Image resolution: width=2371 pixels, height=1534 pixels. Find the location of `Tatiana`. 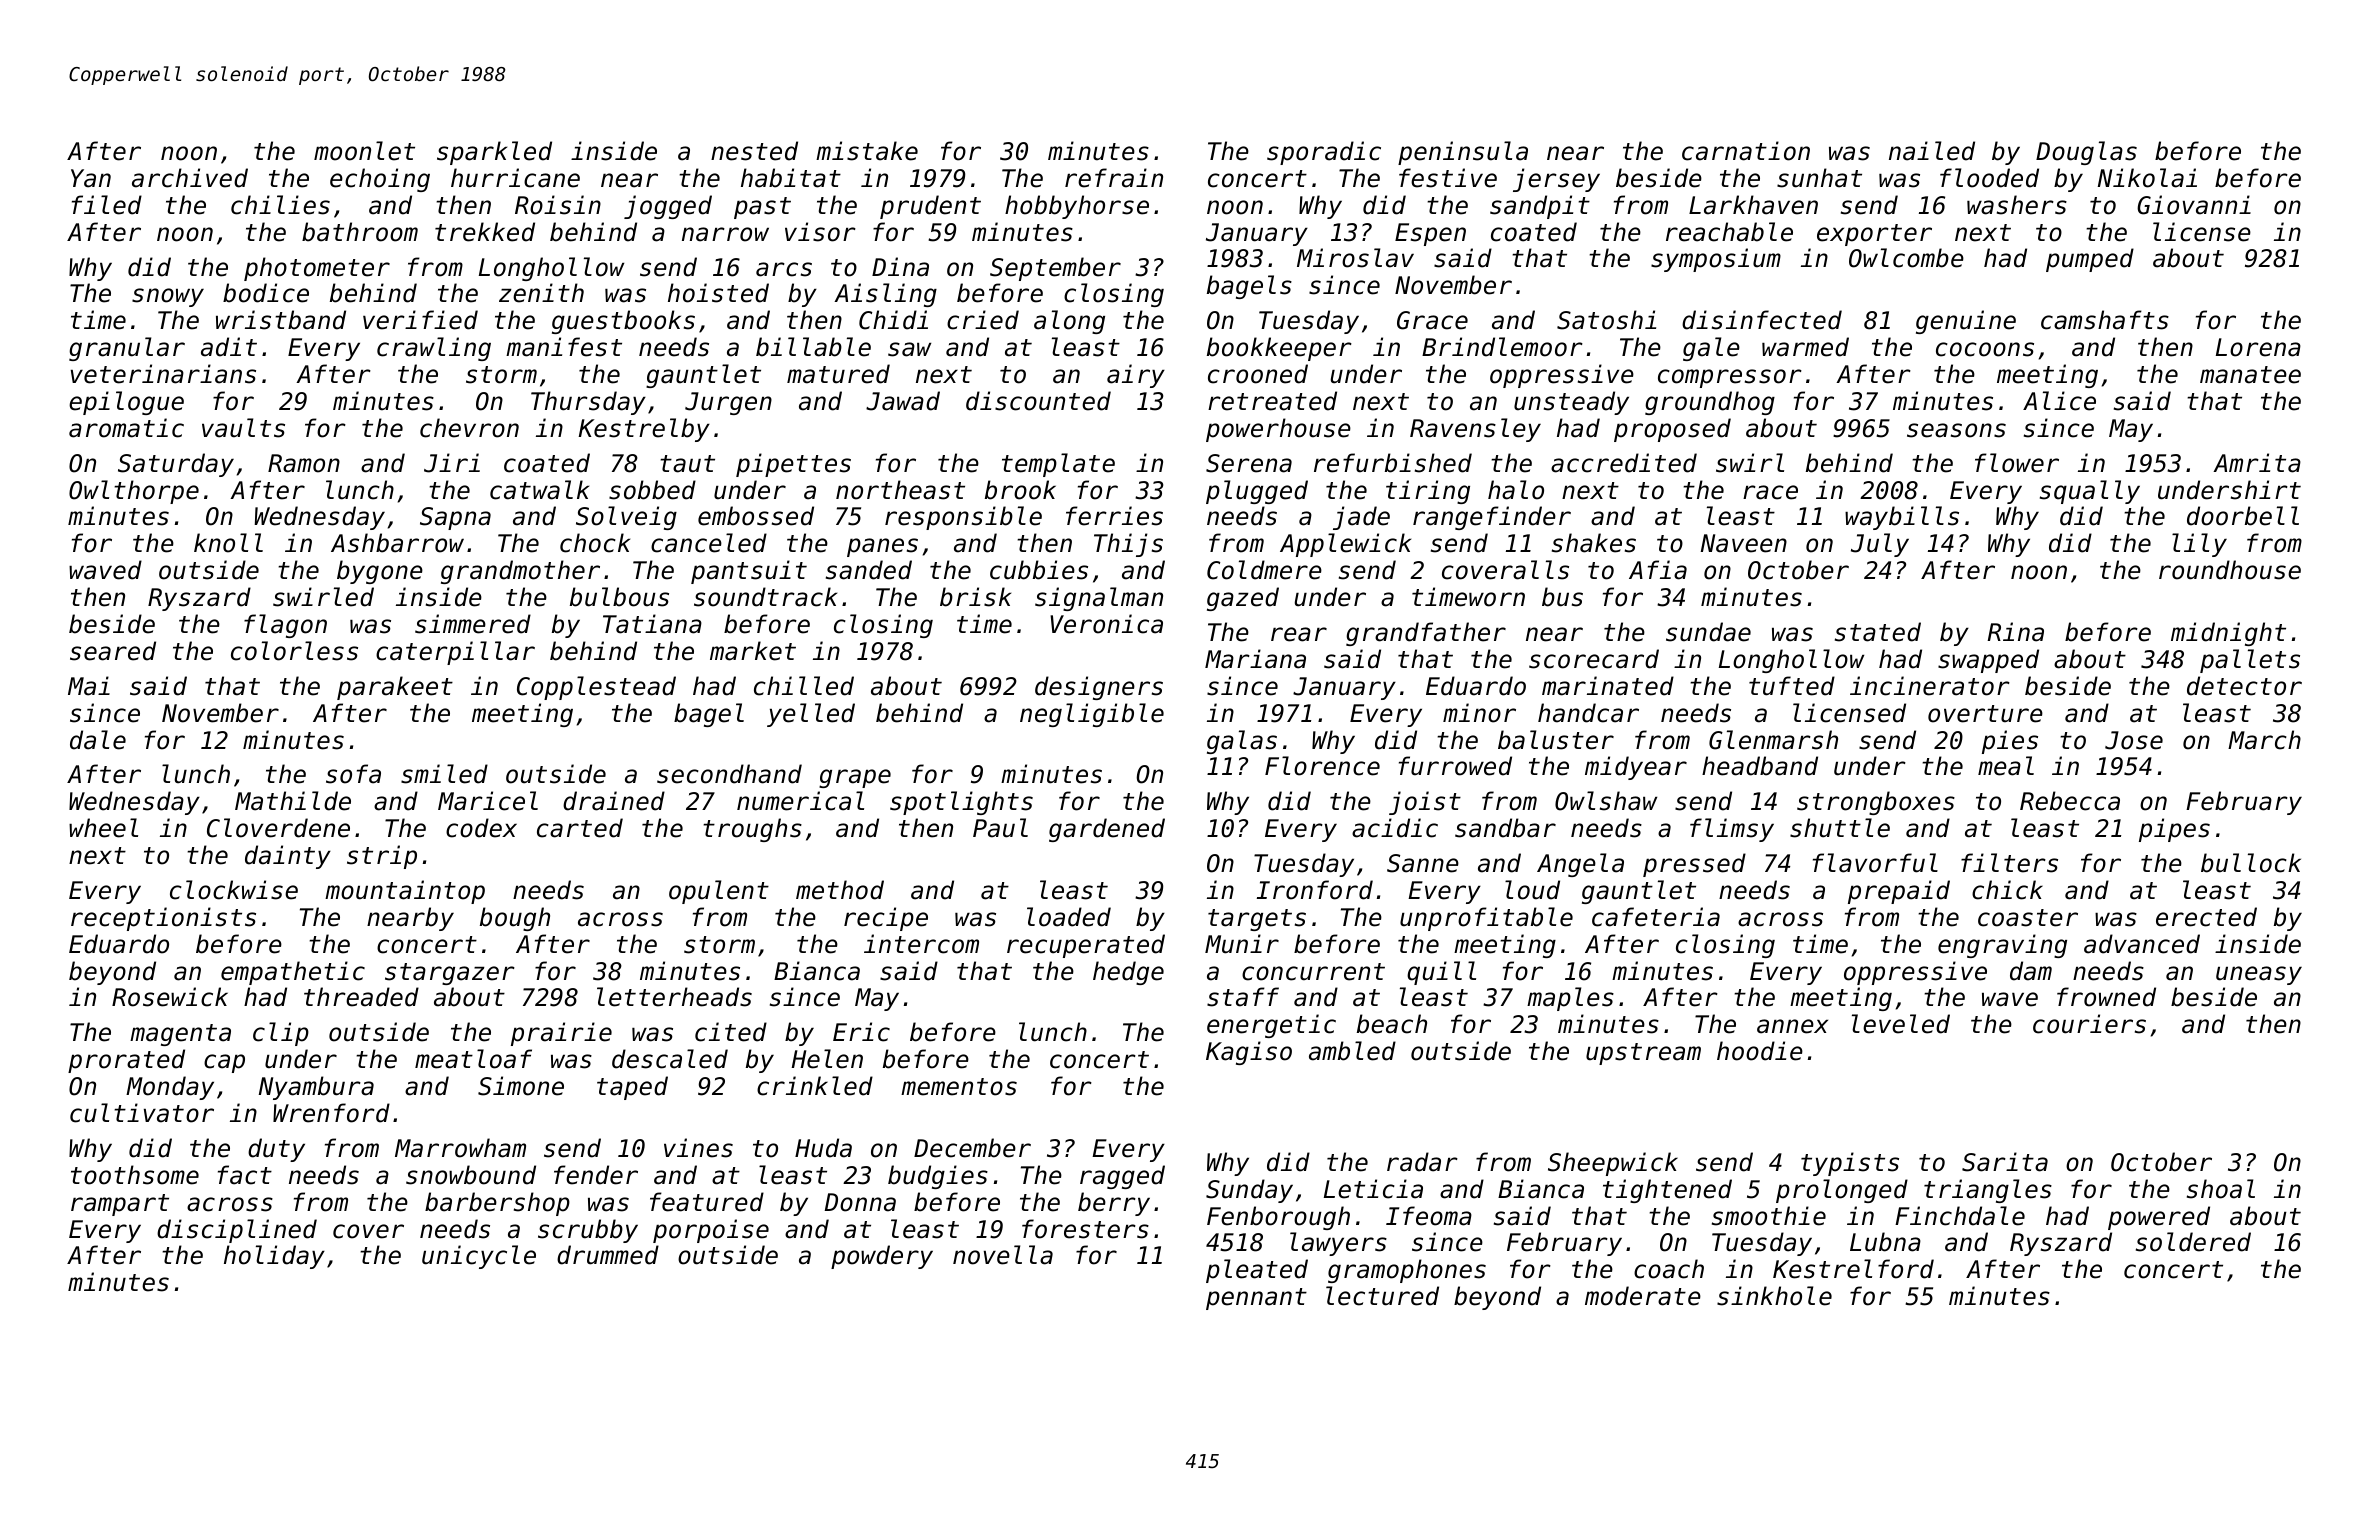

Tatiana is located at coordinates (652, 624).
